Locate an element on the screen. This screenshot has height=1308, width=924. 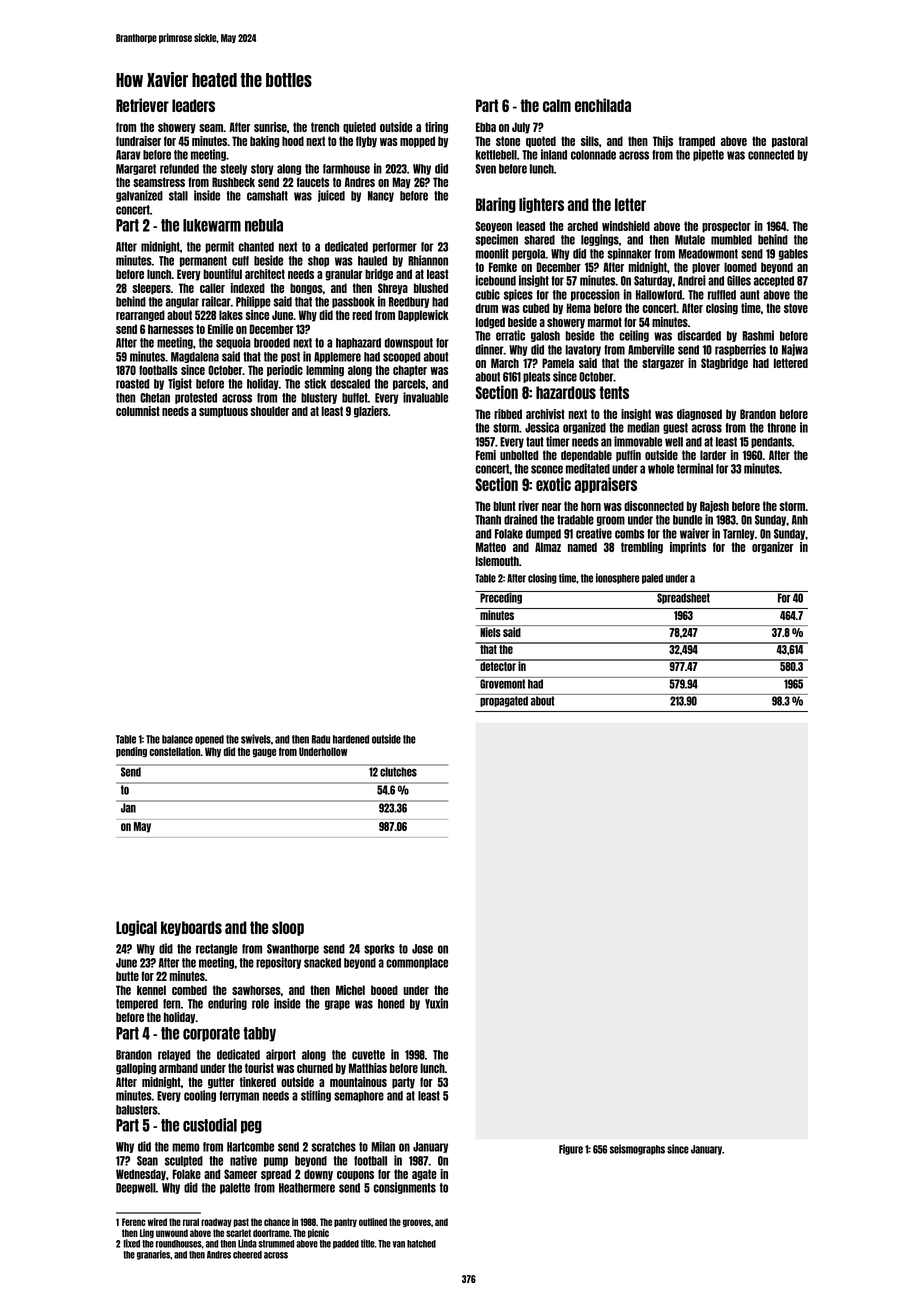
sporks is located at coordinates (379, 949).
